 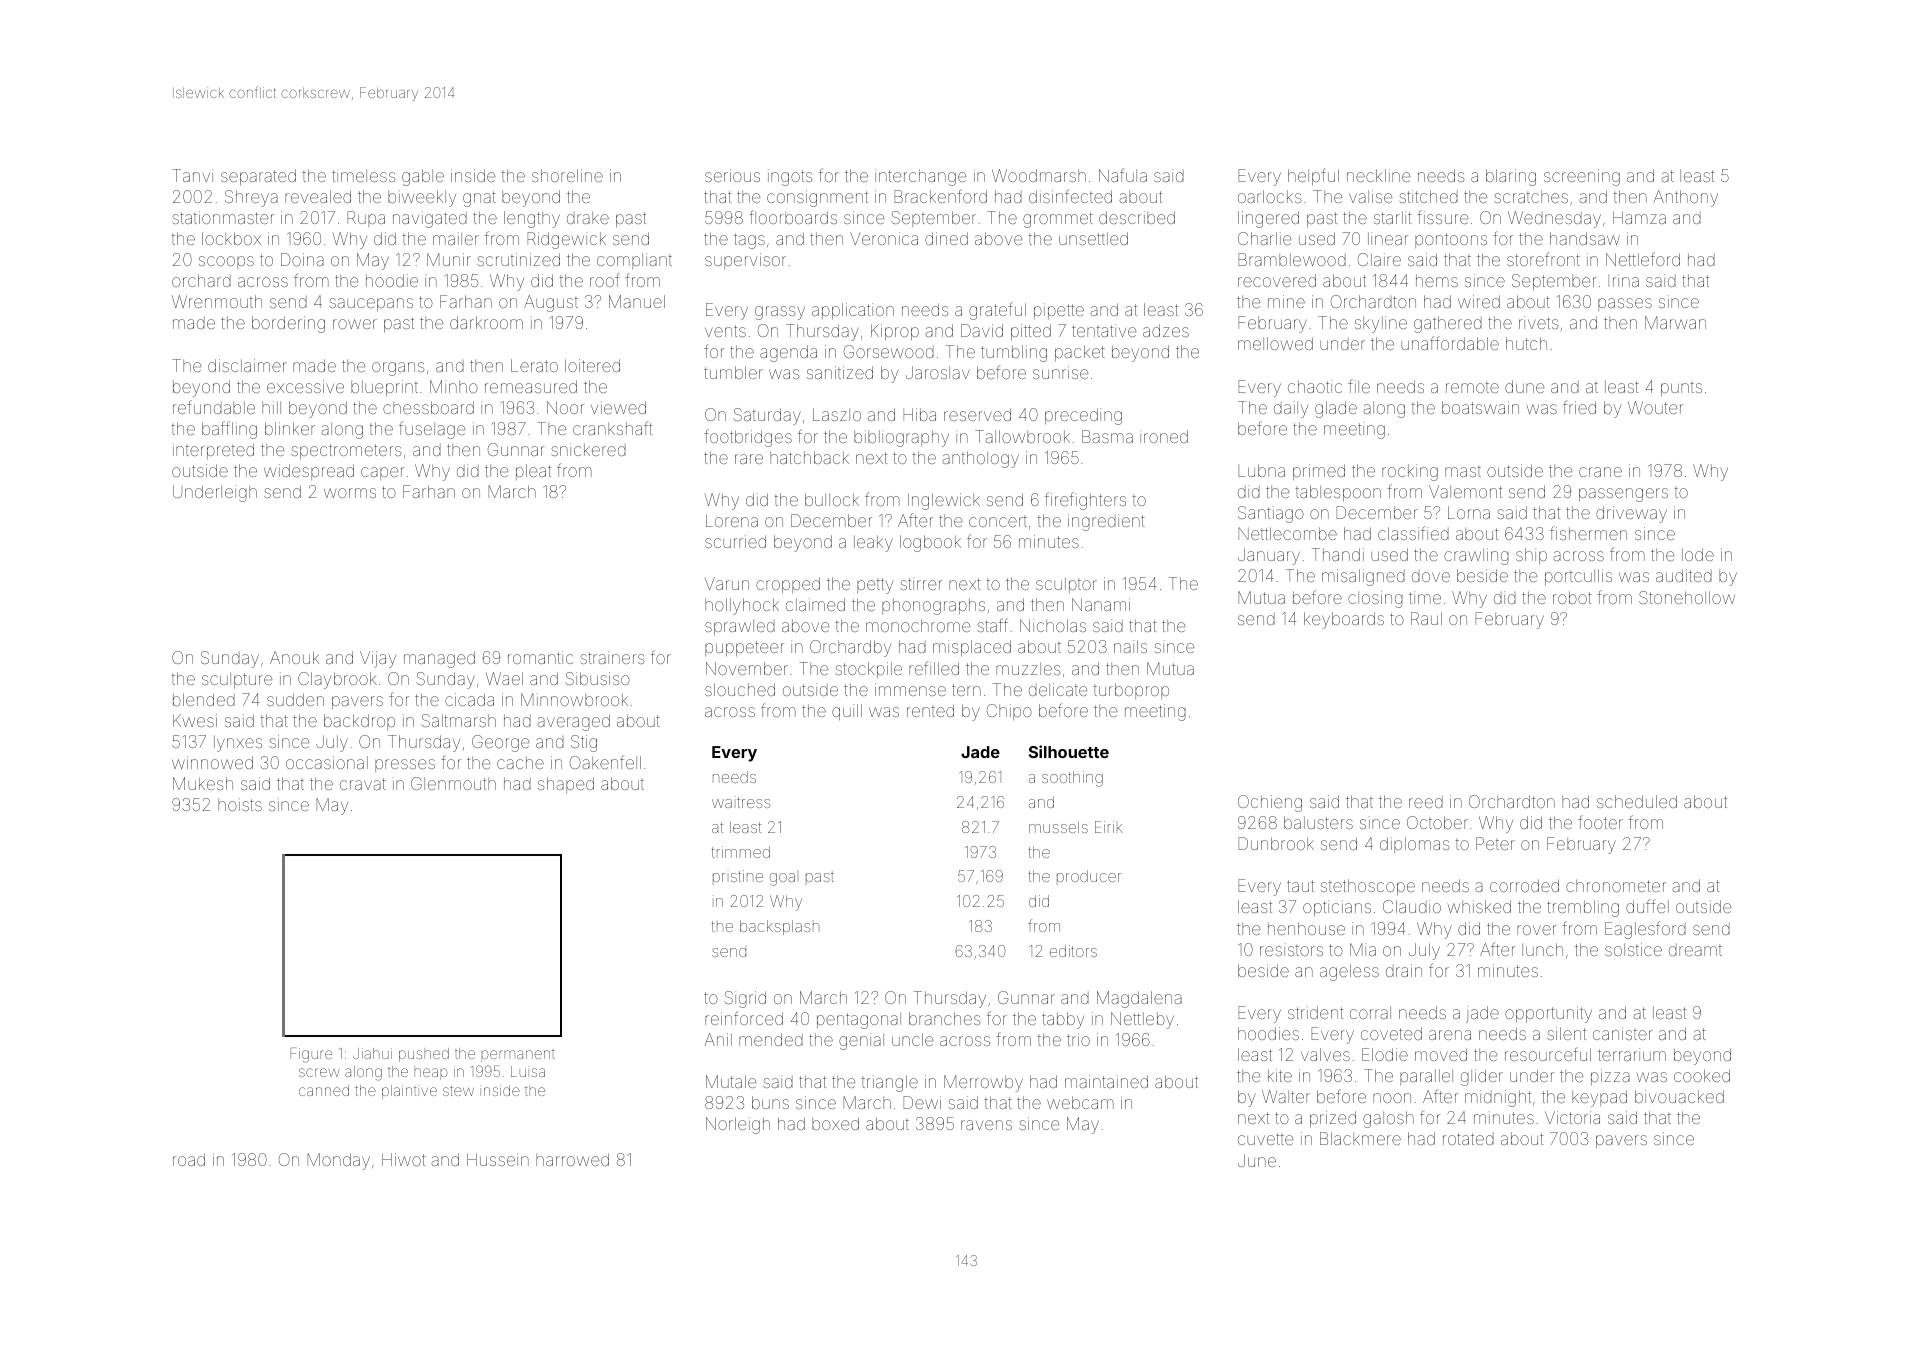 I want to click on opticians, so click(x=1337, y=908).
